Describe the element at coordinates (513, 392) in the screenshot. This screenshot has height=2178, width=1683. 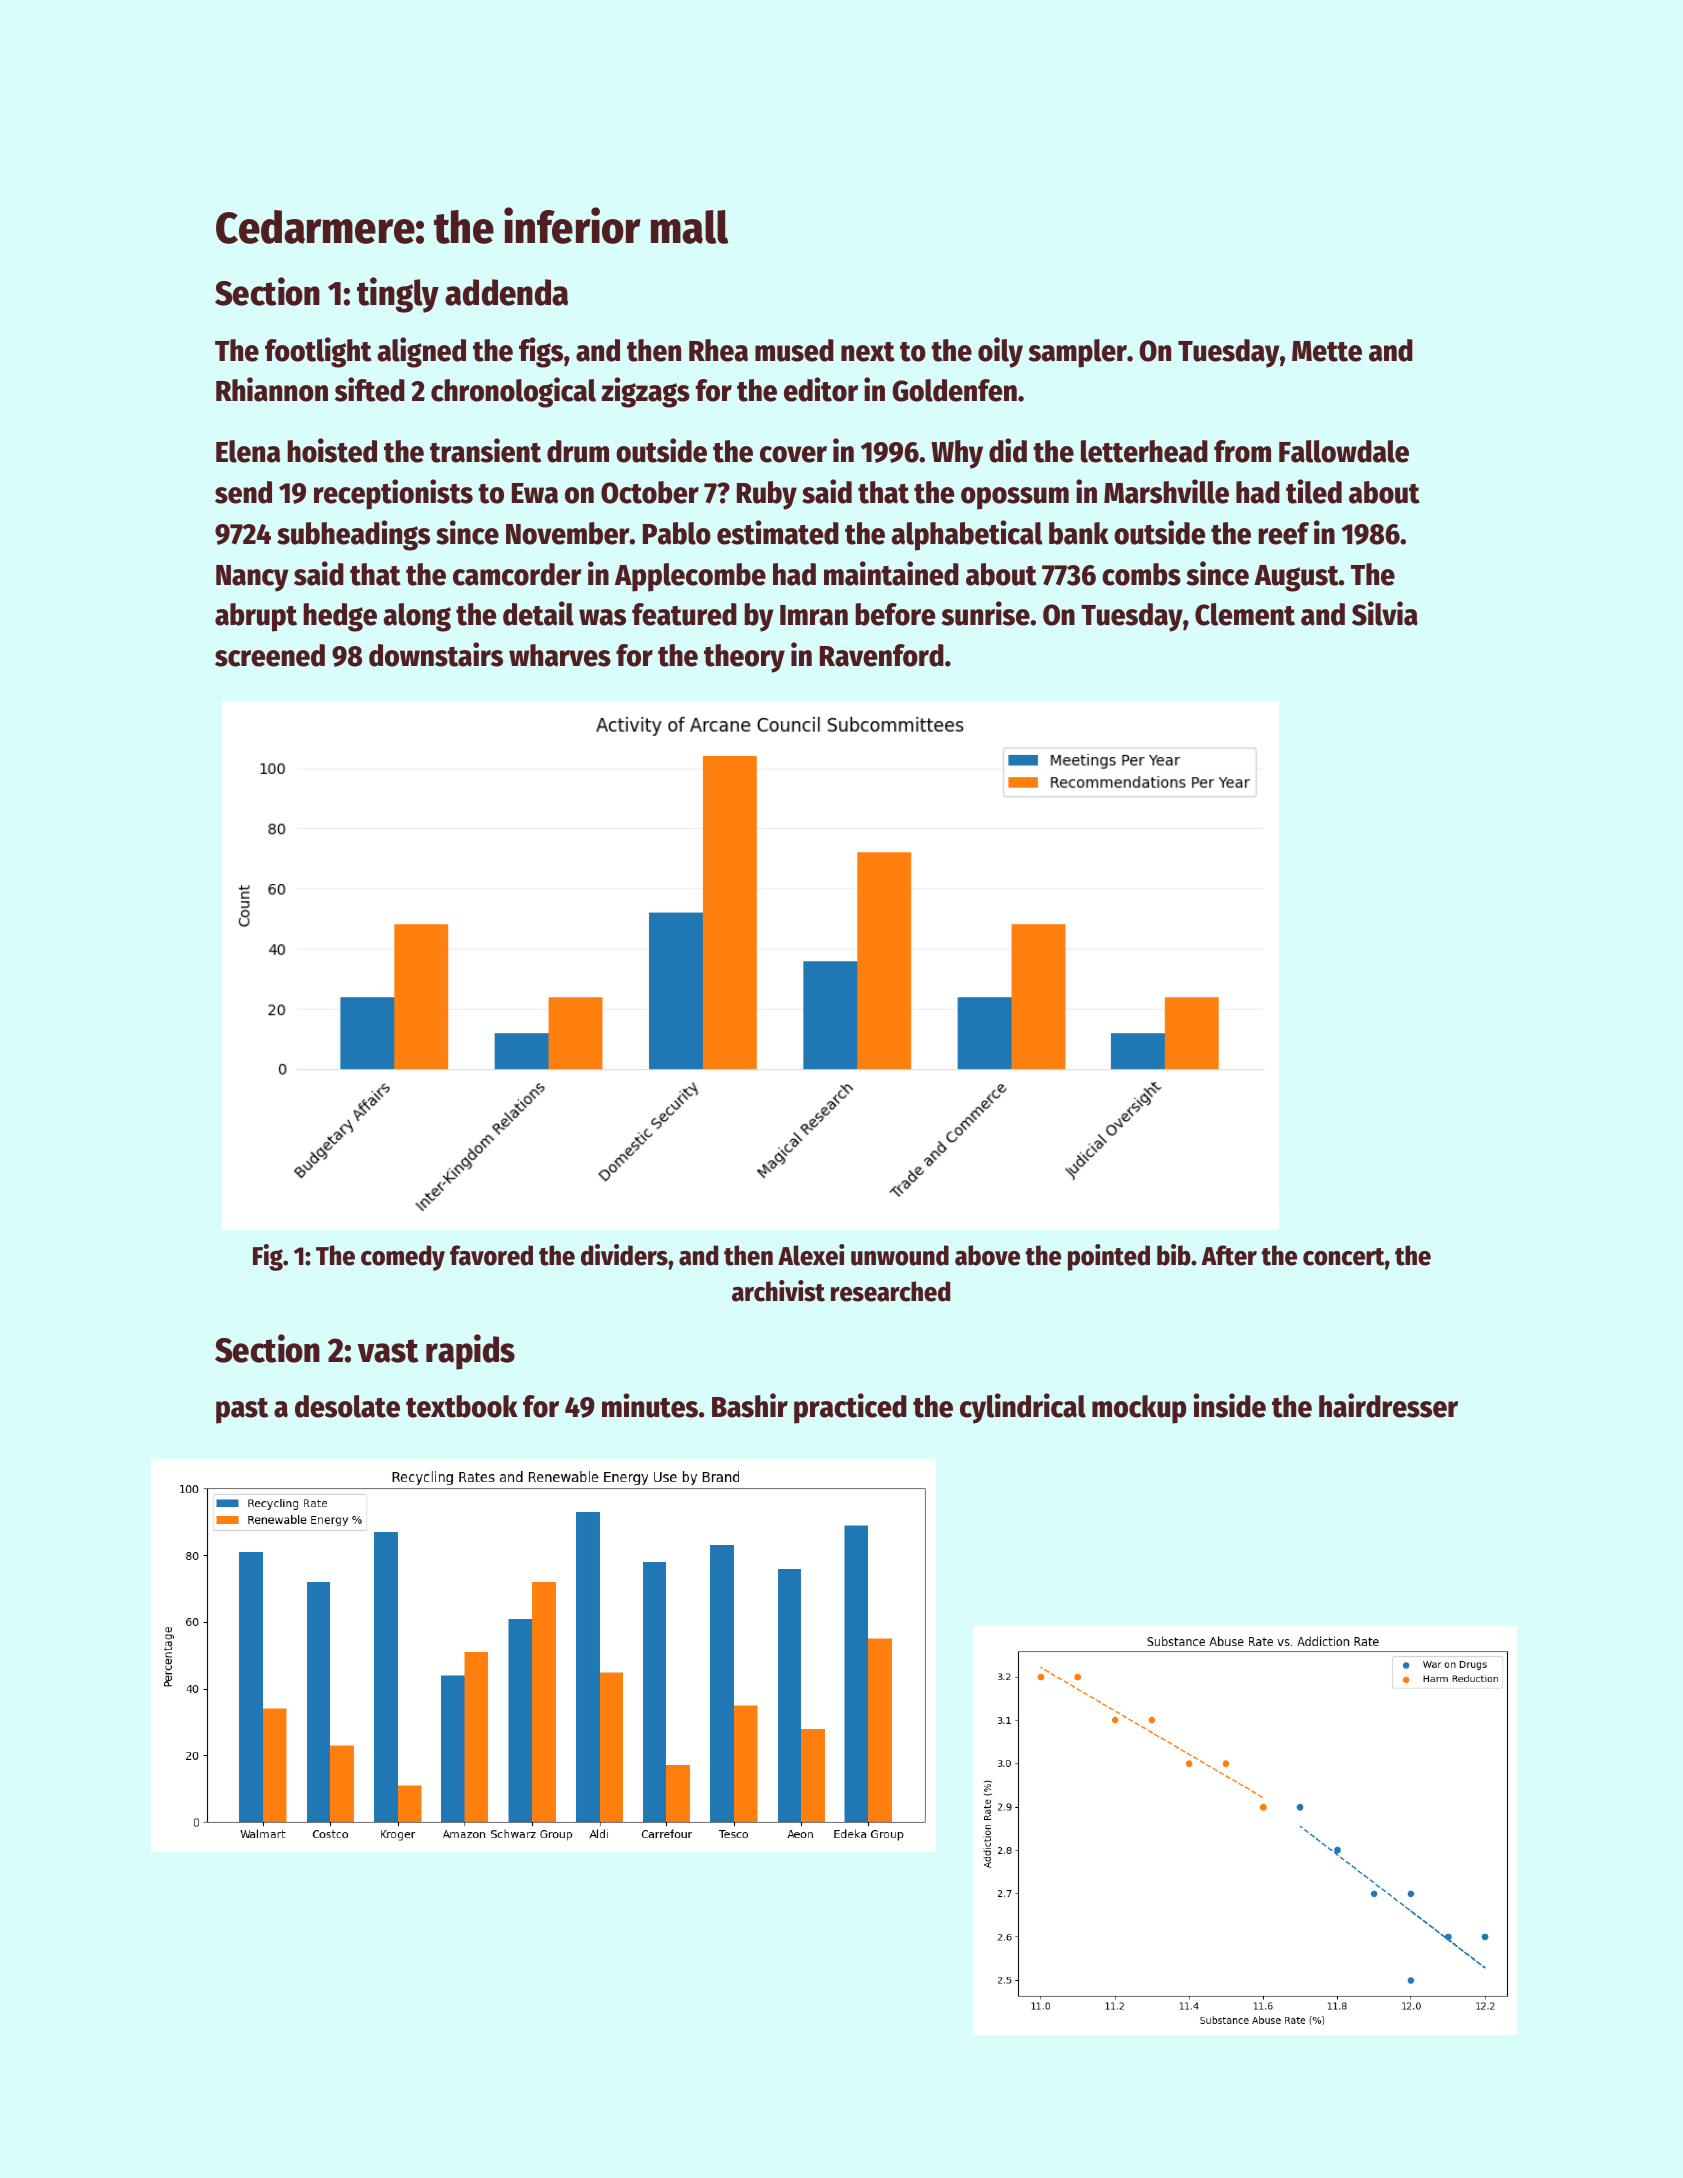
I see `chronological` at that location.
